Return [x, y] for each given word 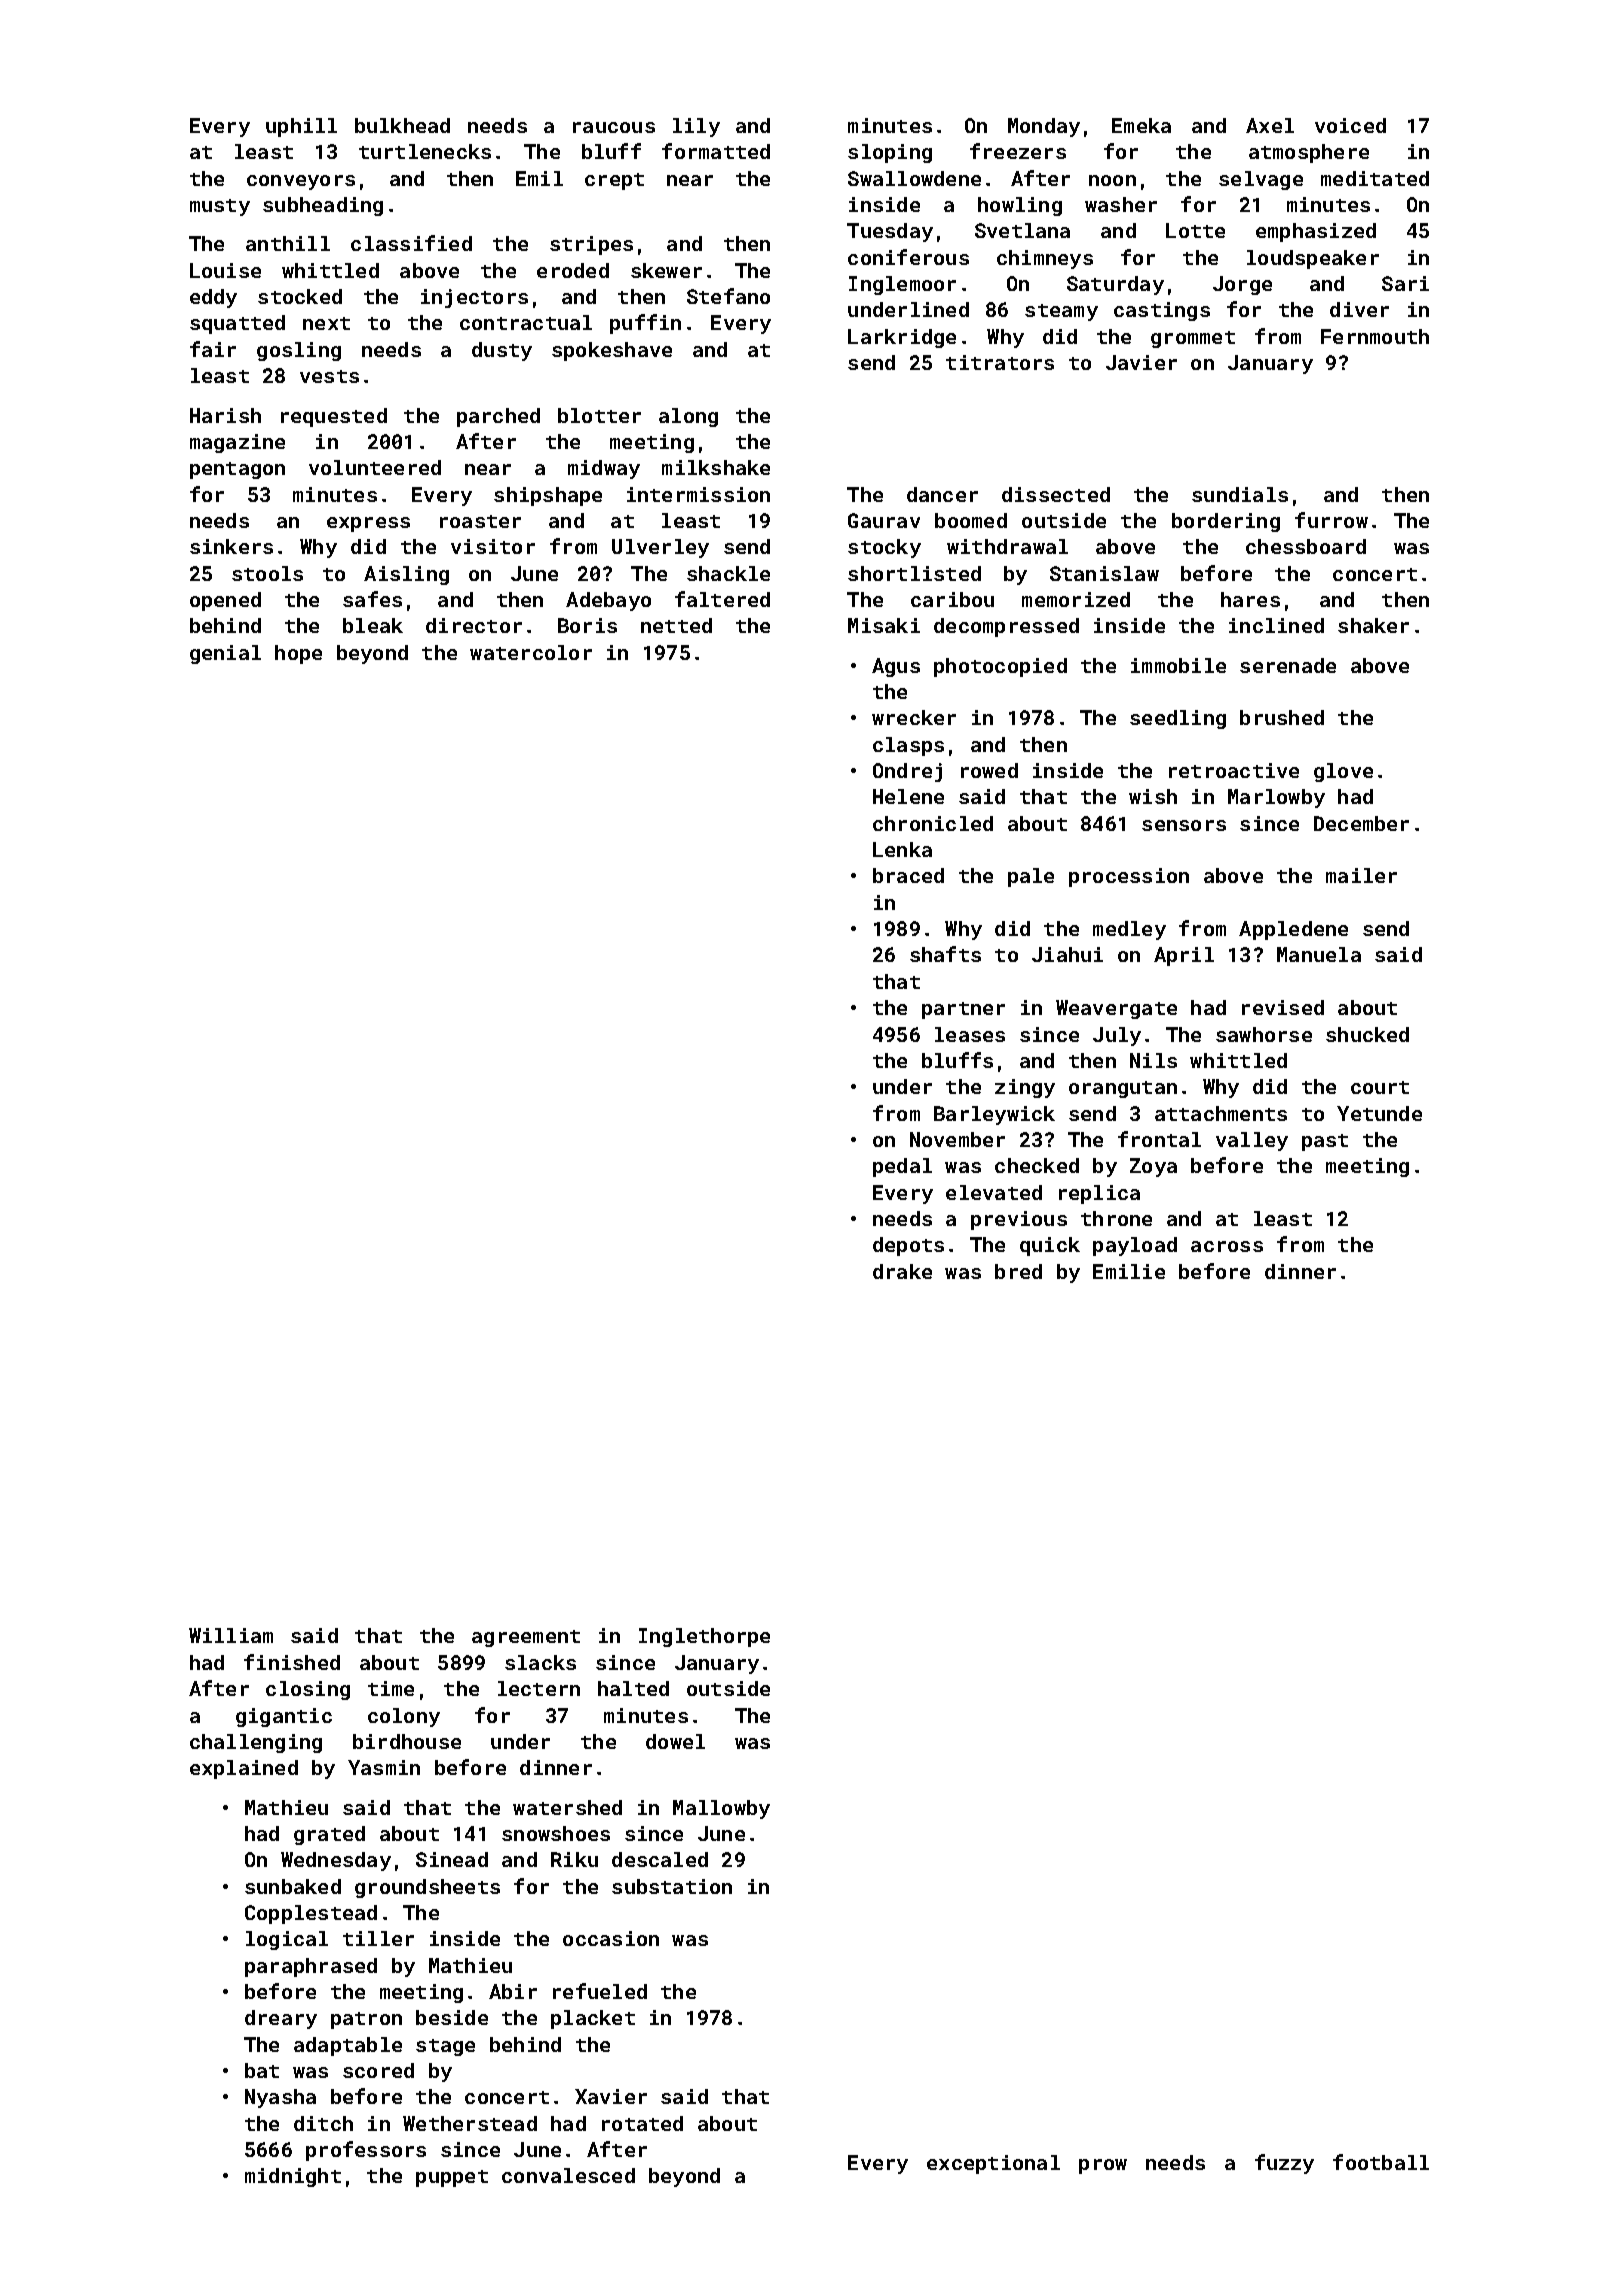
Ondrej [907, 772]
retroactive [1234, 770]
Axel [1270, 125]
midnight [293, 2177]
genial [225, 654]
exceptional [993, 2164]
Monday [1044, 127]
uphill [301, 127]
